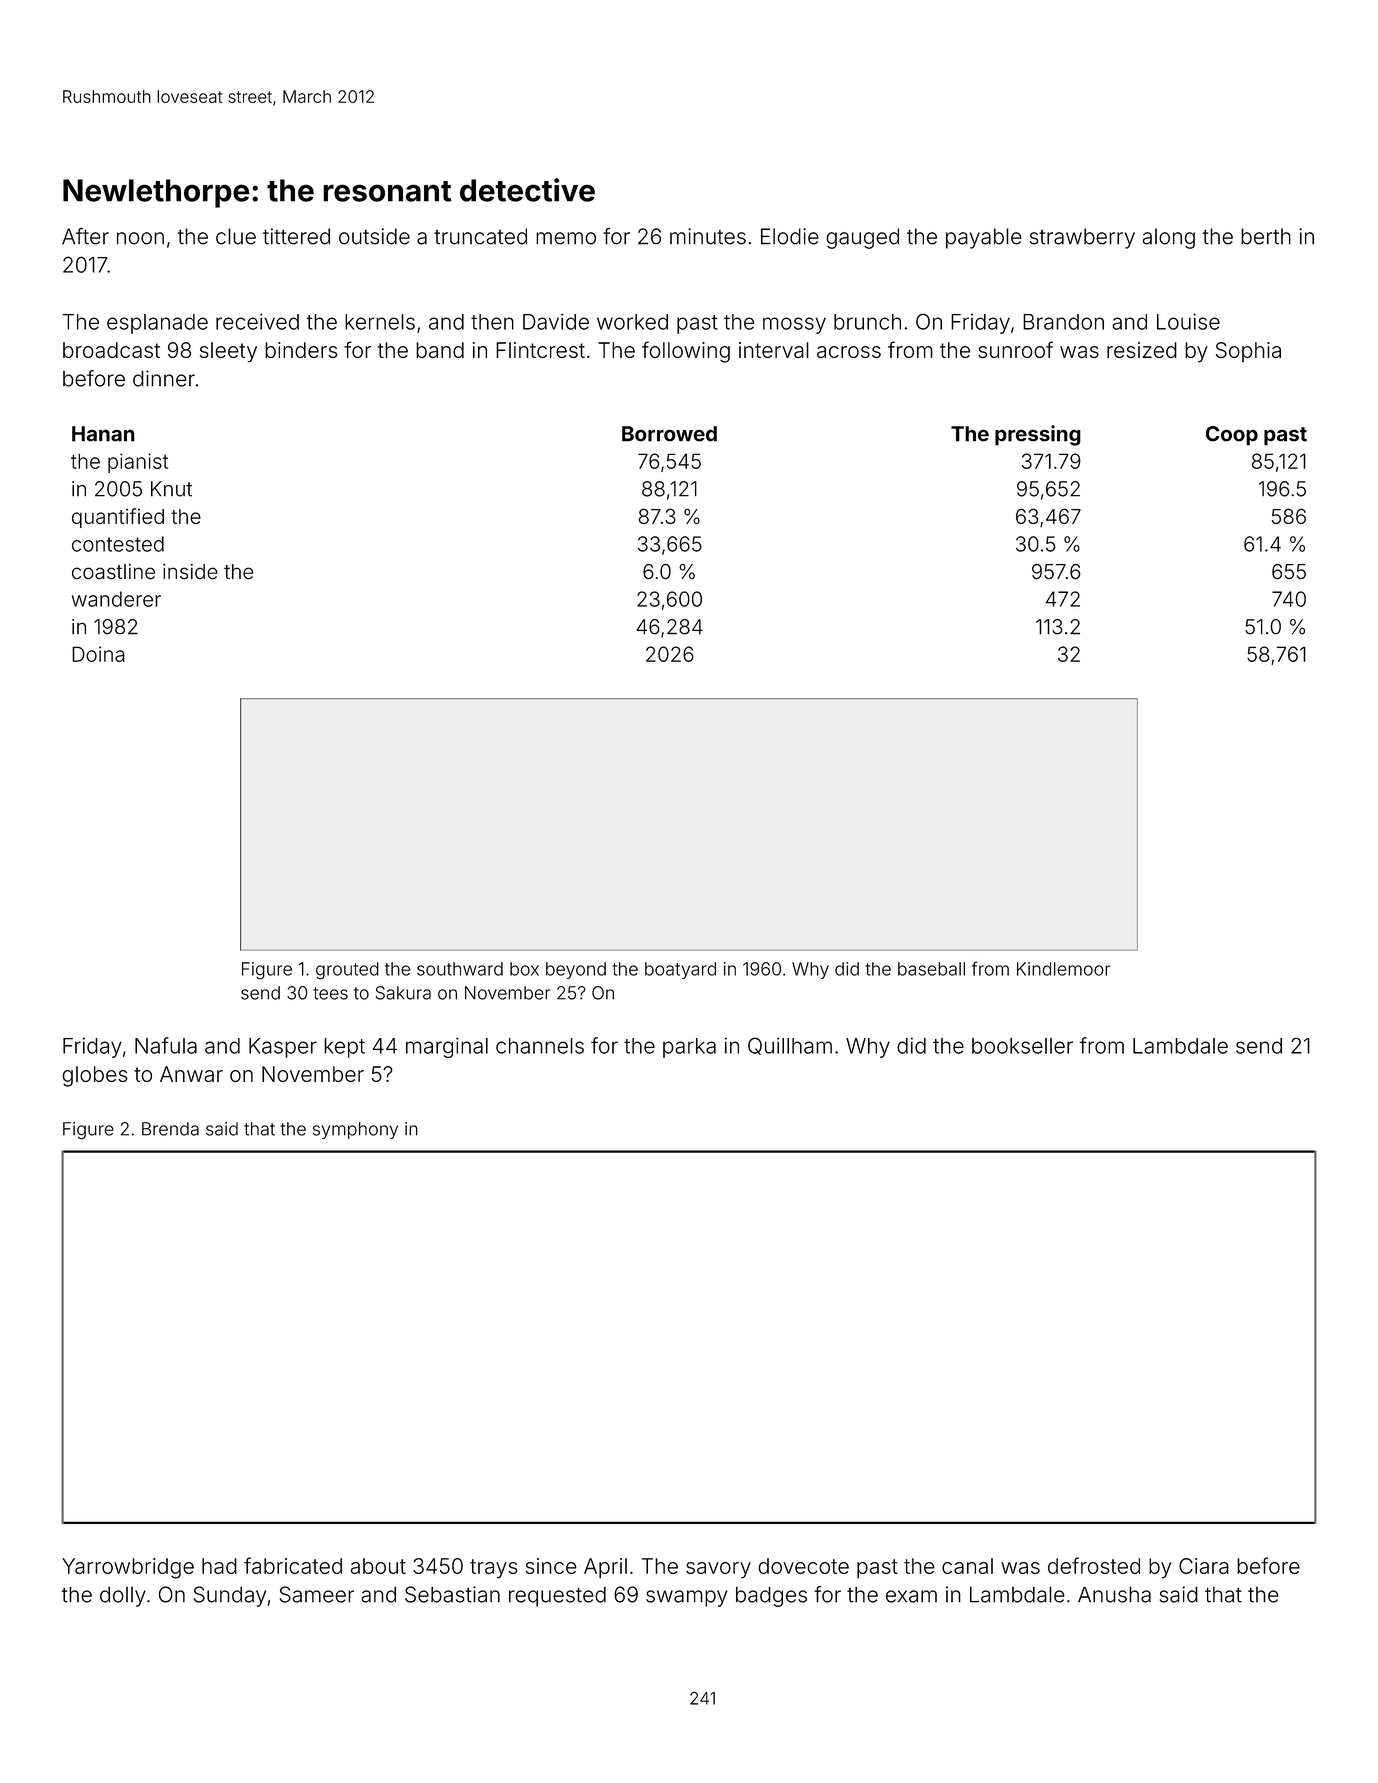 Image resolution: width=1378 pixels, height=1783 pixels. What do you see at coordinates (790, 1046) in the screenshot?
I see `Quillham` at bounding box center [790, 1046].
